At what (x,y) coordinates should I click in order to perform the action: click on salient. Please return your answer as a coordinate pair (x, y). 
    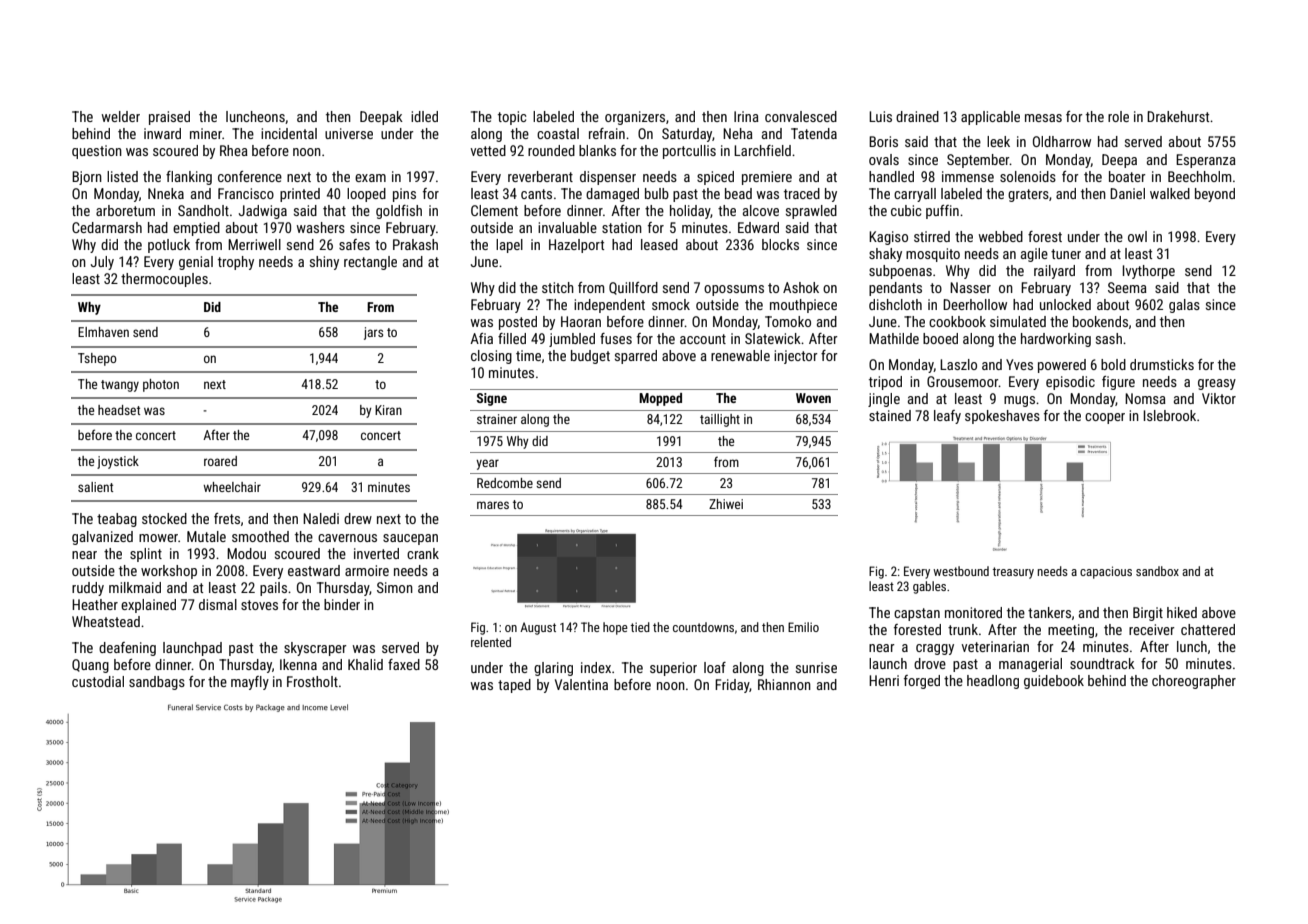
    Looking at the image, I should click on (95, 487).
